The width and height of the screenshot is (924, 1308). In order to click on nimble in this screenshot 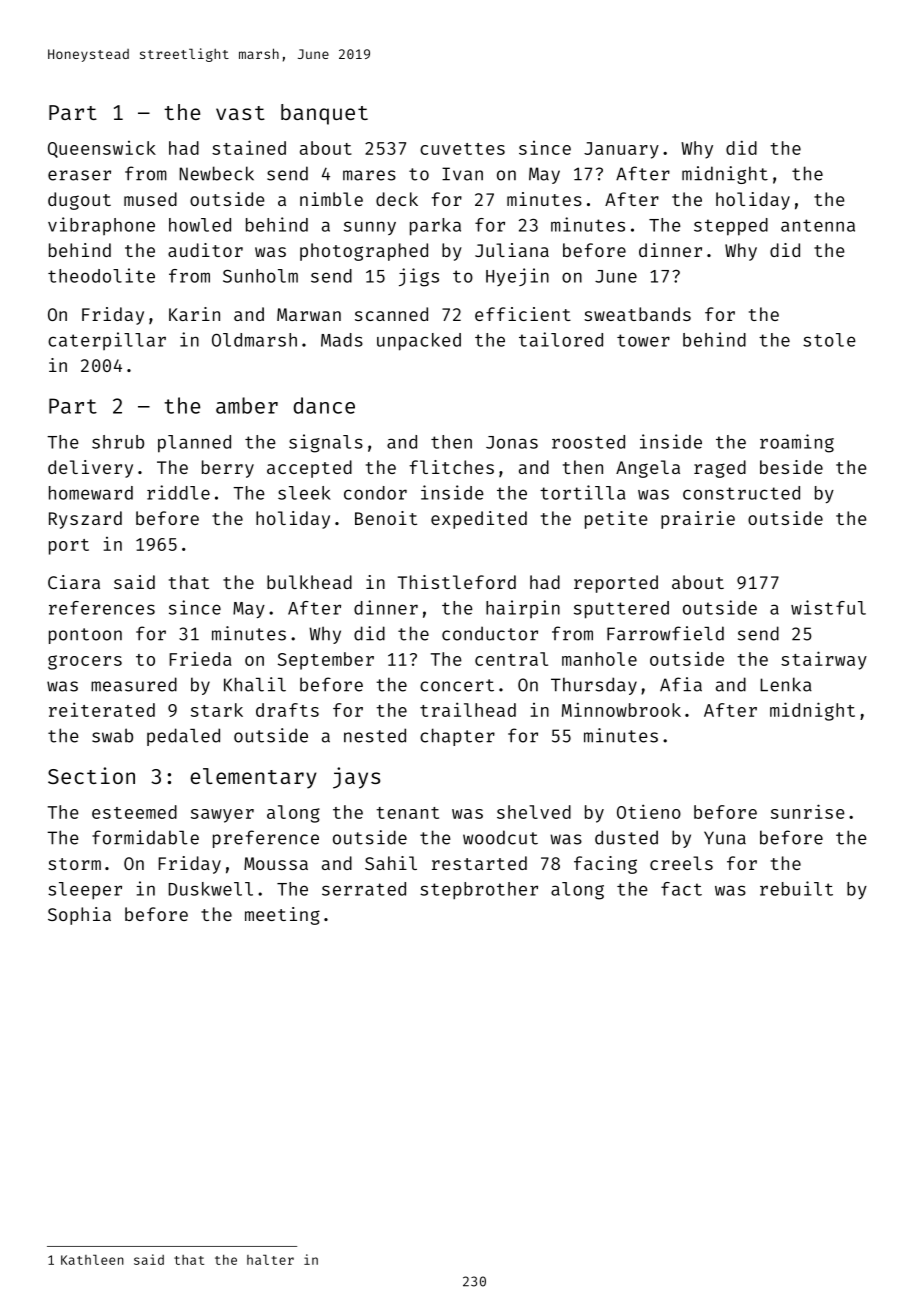, I will do `click(331, 199)`.
